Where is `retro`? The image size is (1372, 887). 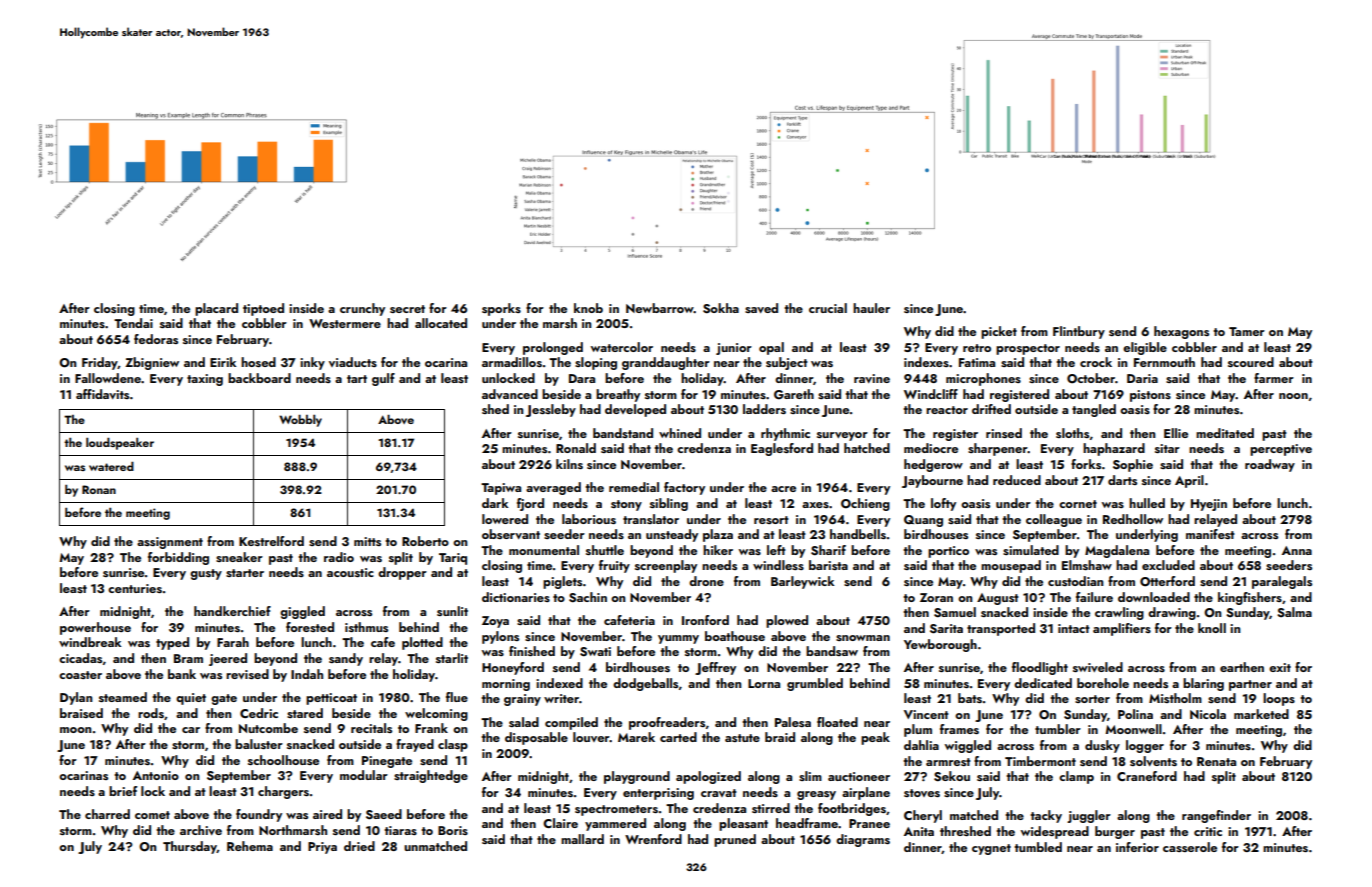 retro is located at coordinates (977, 348).
